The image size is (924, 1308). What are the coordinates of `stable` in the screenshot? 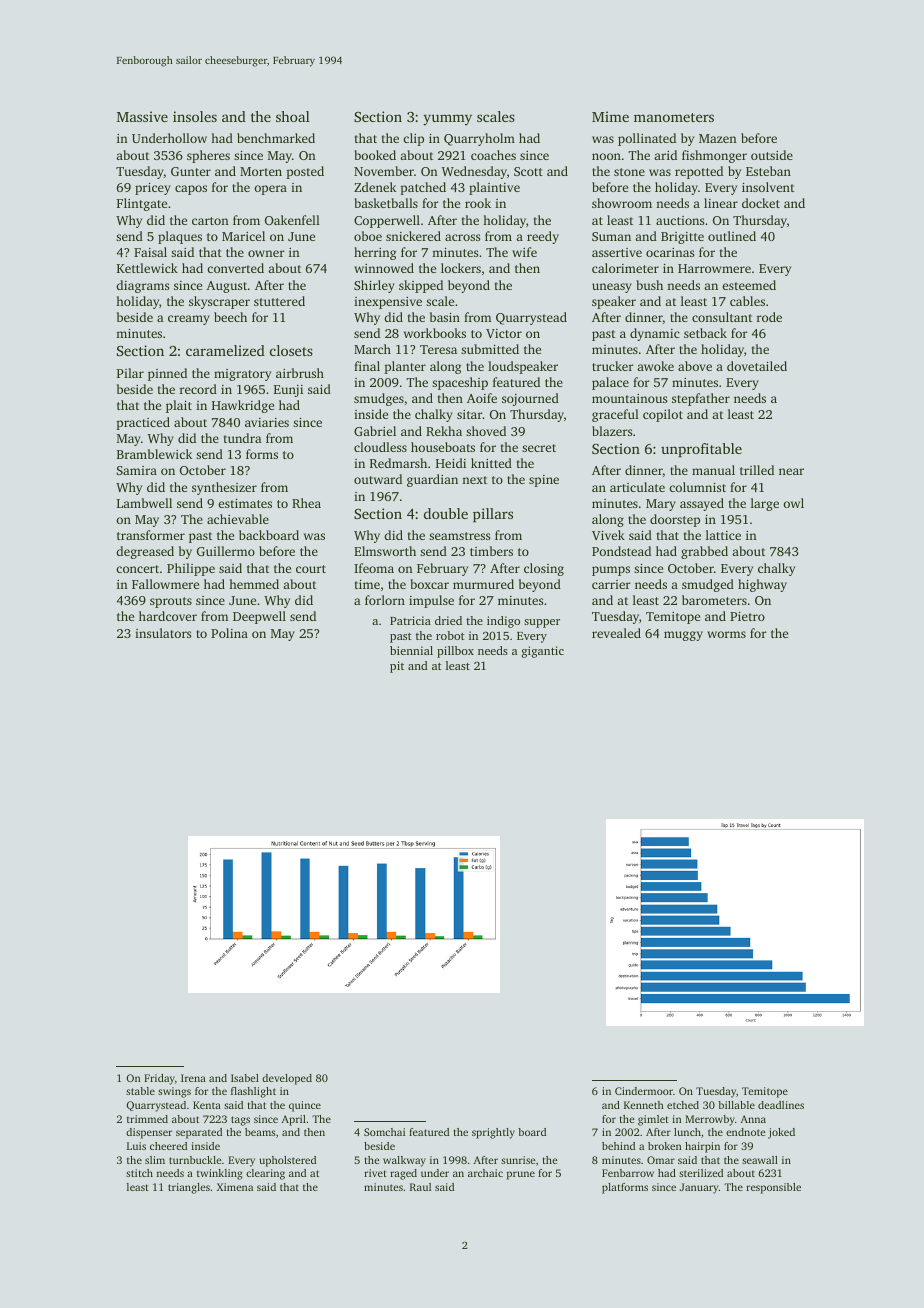 It's located at (140, 1091).
